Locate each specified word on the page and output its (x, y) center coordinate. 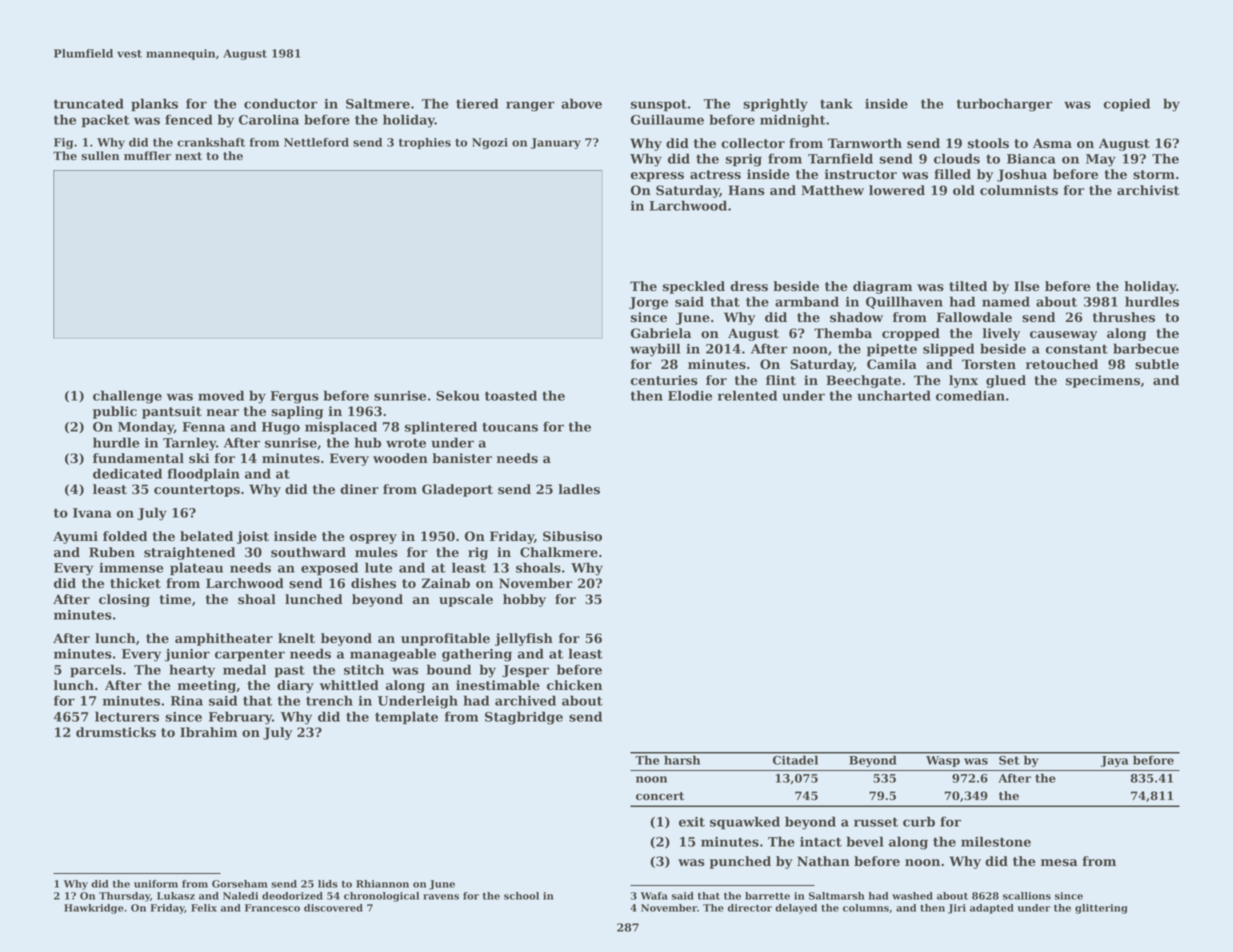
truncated (89, 103)
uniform (156, 884)
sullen (100, 156)
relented (747, 395)
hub (368, 442)
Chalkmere (559, 552)
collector (753, 143)
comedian (970, 395)
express (657, 177)
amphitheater (224, 639)
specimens (1103, 381)
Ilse (1027, 286)
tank (836, 103)
